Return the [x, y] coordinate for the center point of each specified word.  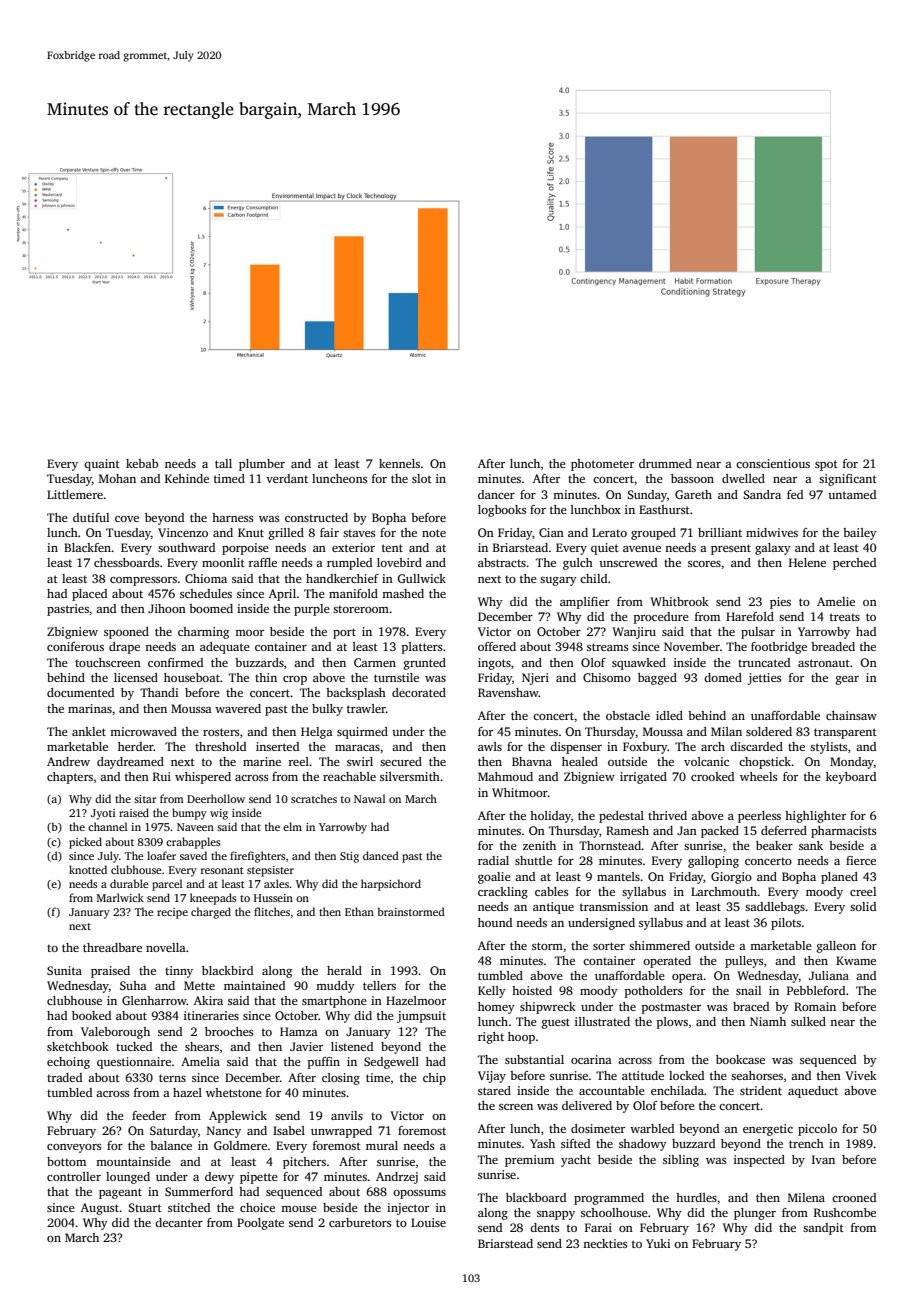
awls [490, 746]
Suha [133, 985]
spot [826, 465]
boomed [211, 608]
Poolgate [260, 1224]
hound [495, 922]
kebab [142, 463]
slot [422, 478]
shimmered [659, 945]
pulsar [758, 633]
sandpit [823, 1229]
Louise [428, 1222]
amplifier [585, 603]
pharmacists [843, 832]
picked [85, 843]
